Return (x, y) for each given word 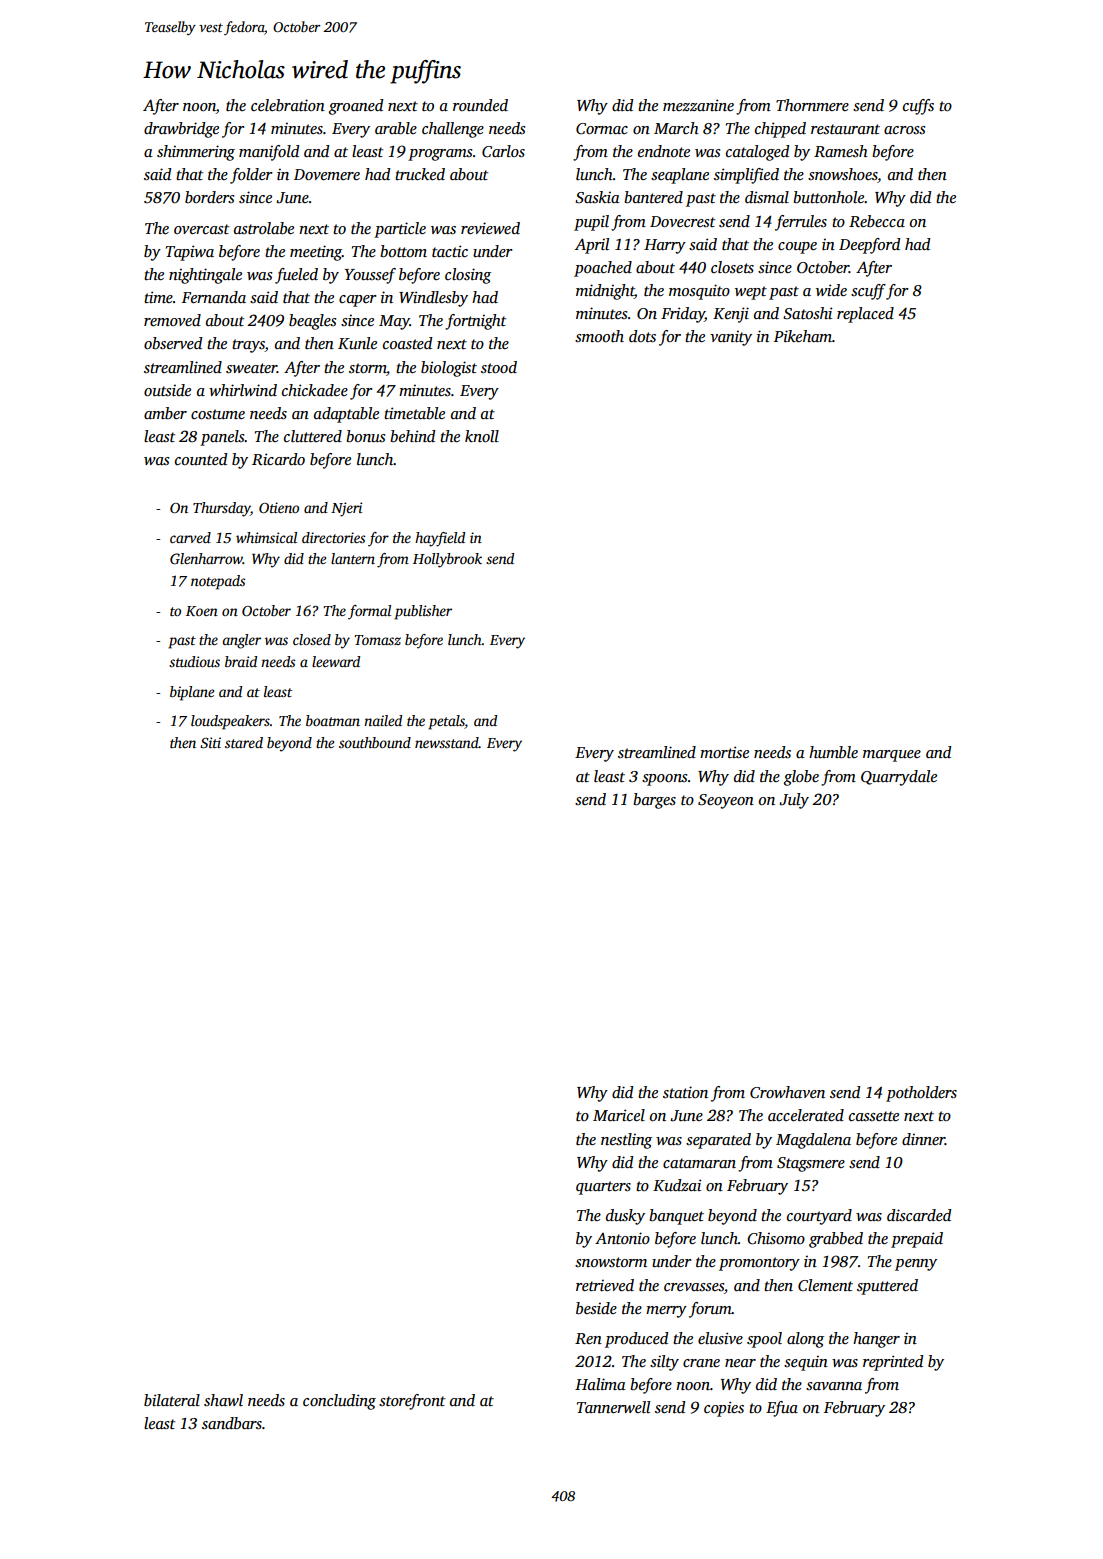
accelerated (806, 1115)
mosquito (699, 292)
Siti (210, 742)
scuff (868, 292)
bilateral (172, 1400)
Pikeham (803, 336)
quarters (603, 1188)
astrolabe (264, 228)
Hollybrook (447, 560)
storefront (412, 1402)
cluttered (313, 436)
